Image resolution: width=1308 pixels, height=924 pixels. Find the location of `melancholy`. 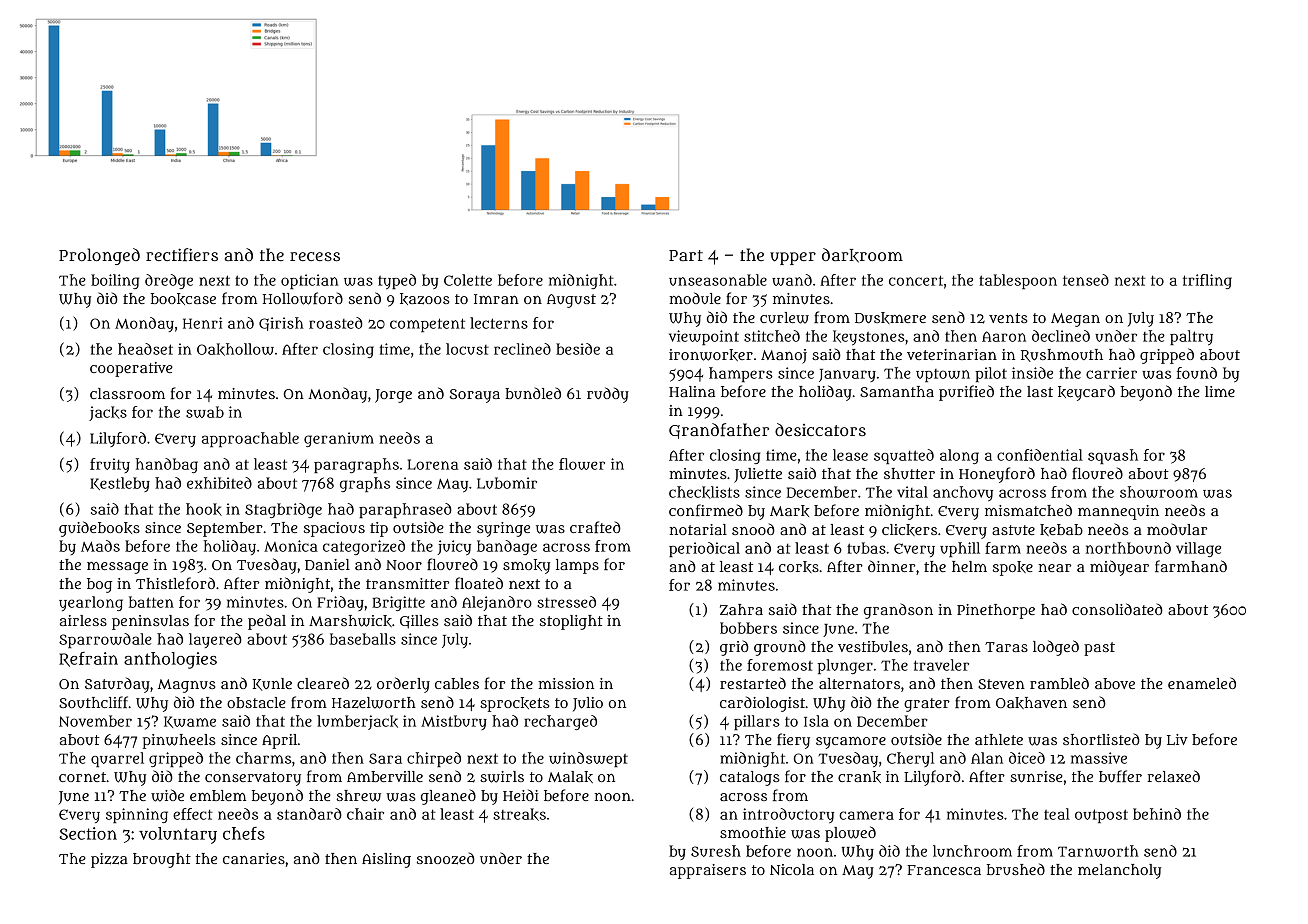

melancholy is located at coordinates (1119, 871).
